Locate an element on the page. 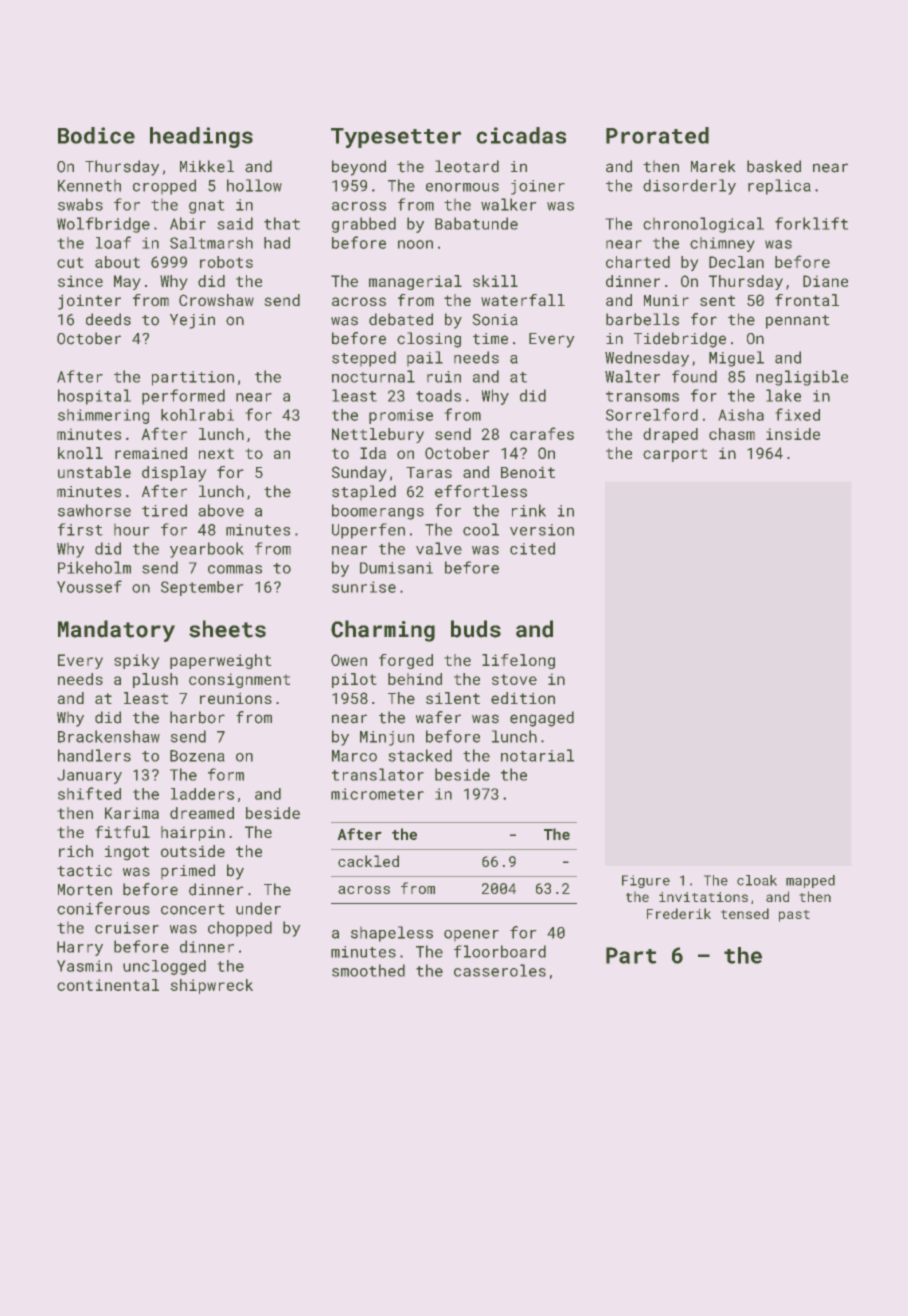 The width and height of the document is (908, 1316). Typesetter is located at coordinates (396, 138).
